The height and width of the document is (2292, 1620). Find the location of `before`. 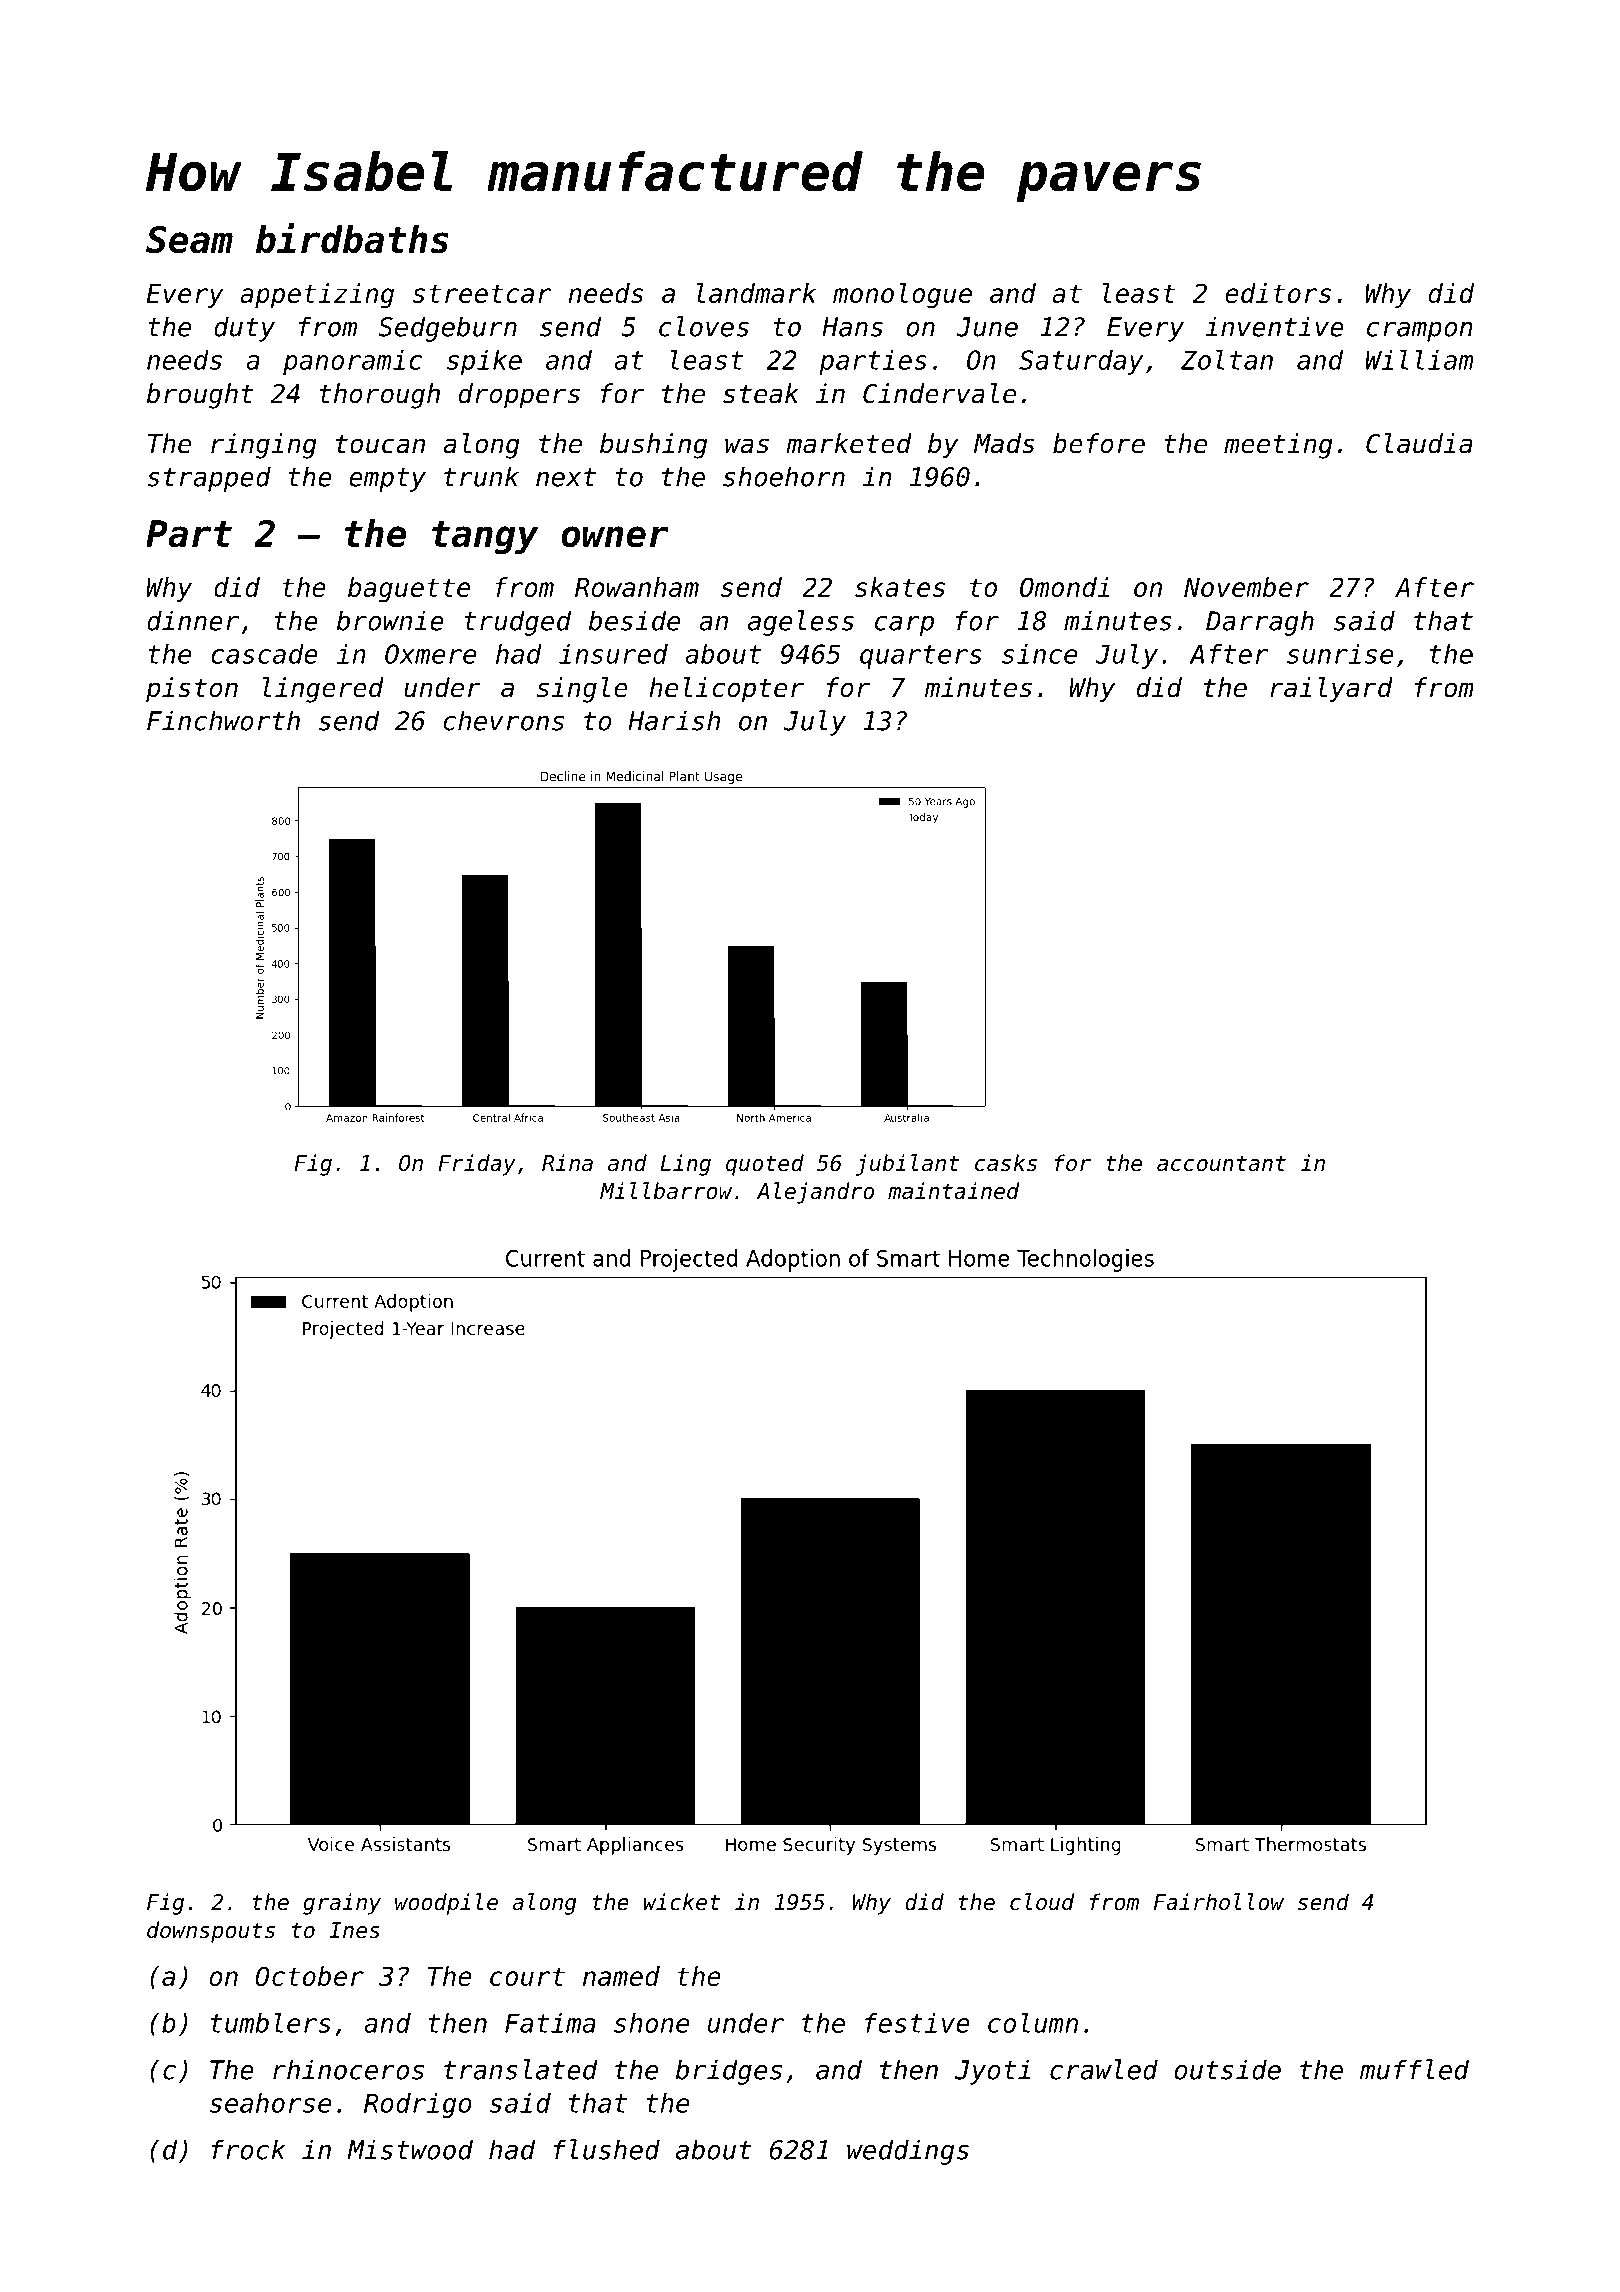

before is located at coordinates (1099, 443).
